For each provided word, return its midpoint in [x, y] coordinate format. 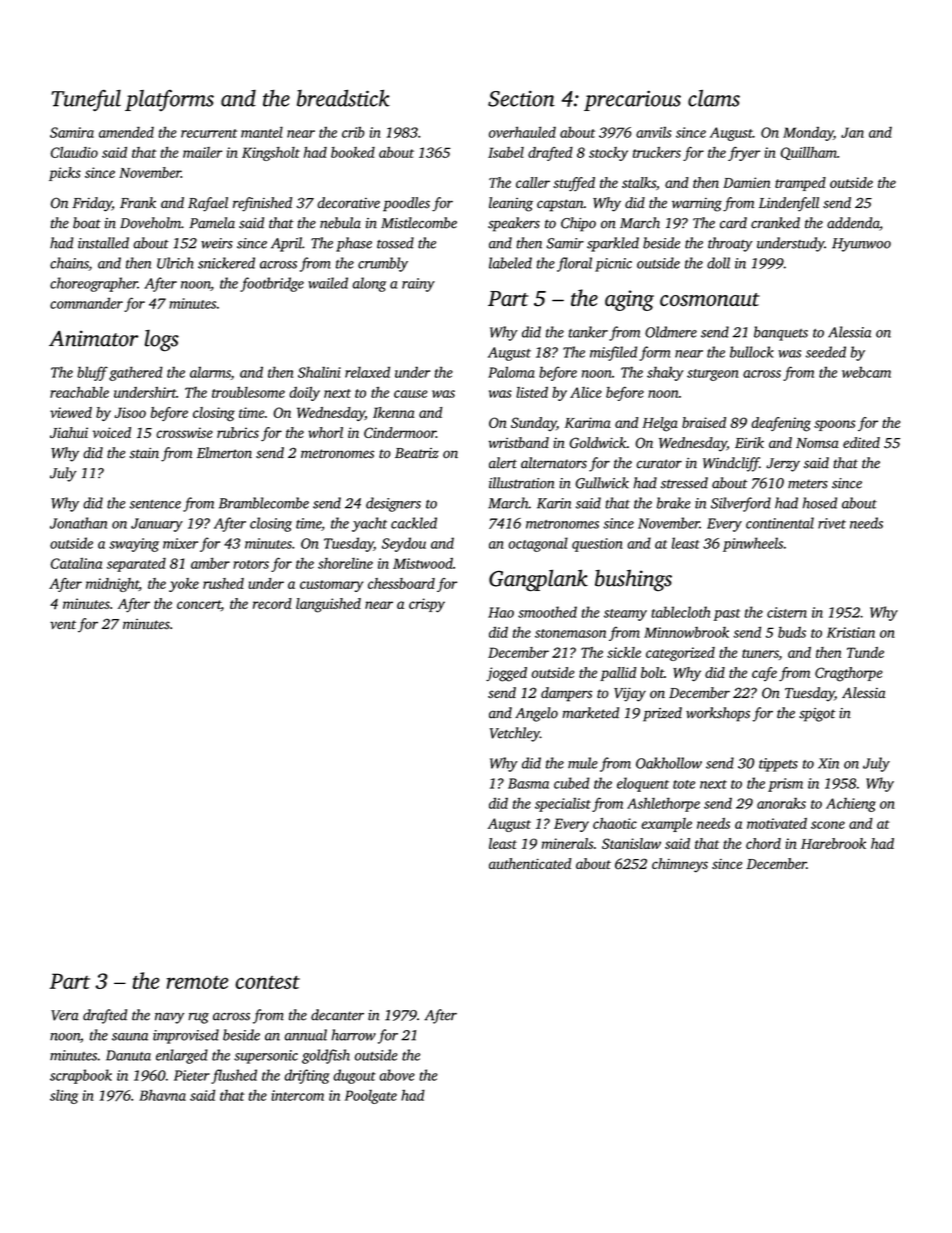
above [397, 1075]
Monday [808, 133]
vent [63, 624]
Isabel [506, 152]
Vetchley [515, 734]
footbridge [272, 284]
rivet [832, 523]
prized [662, 714]
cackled [414, 523]
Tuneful [86, 100]
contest [267, 982]
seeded [826, 352]
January [157, 525]
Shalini [319, 372]
